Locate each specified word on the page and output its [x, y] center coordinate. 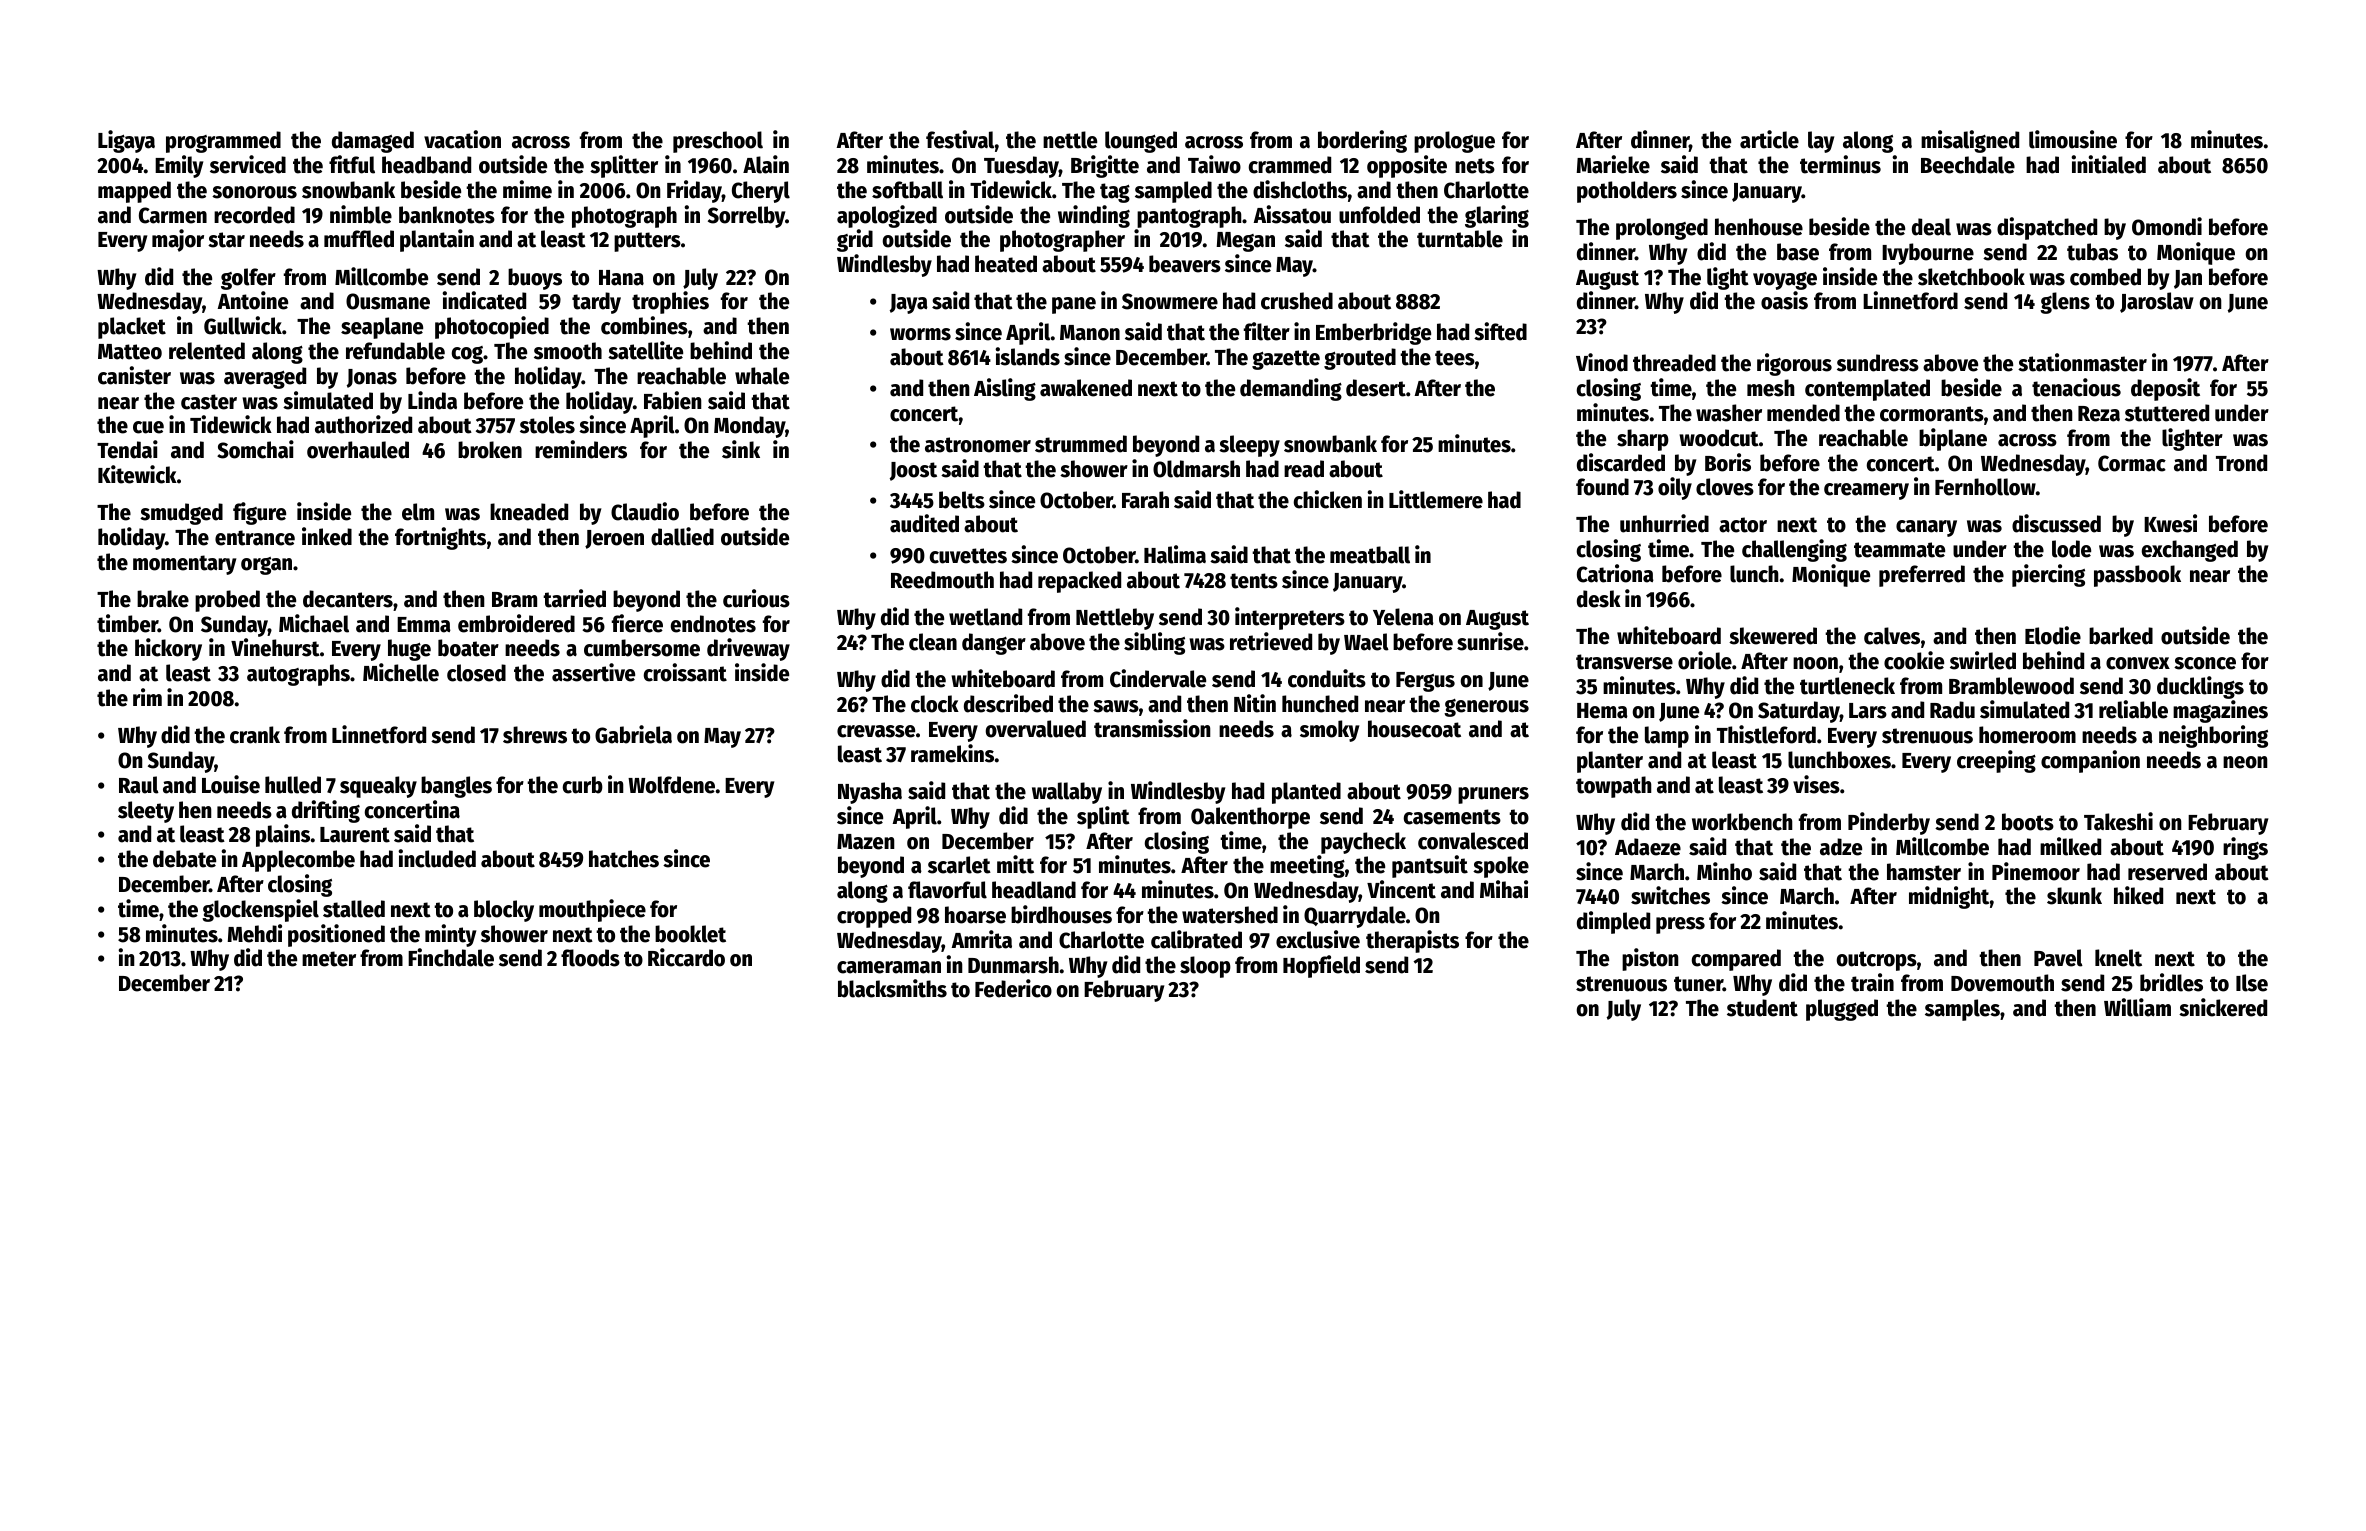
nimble [361, 214]
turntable [1460, 239]
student [1762, 1008]
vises [1816, 784]
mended [1803, 413]
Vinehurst [275, 647]
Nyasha [870, 793]
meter [329, 959]
